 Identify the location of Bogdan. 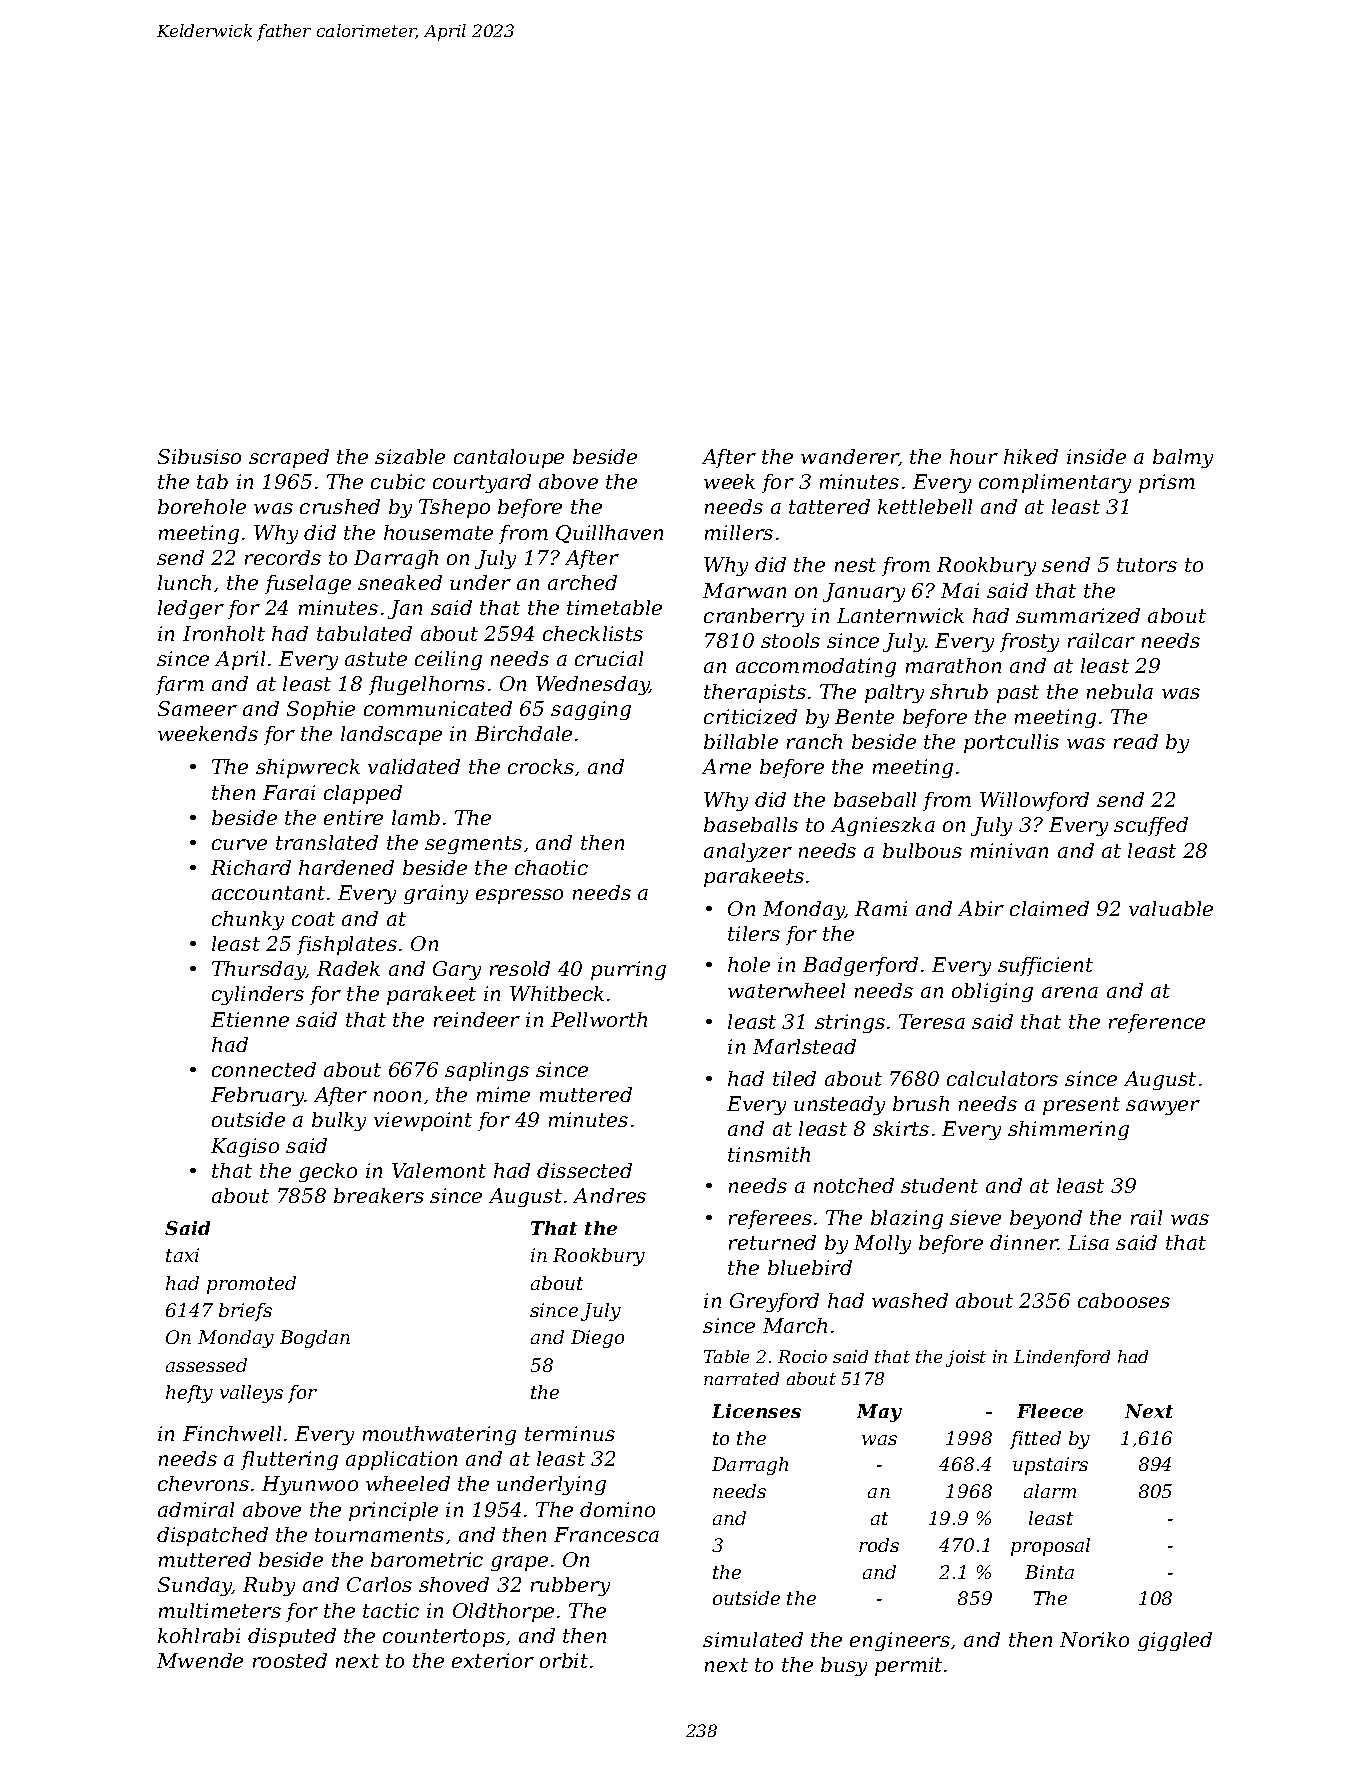
(315, 1339).
